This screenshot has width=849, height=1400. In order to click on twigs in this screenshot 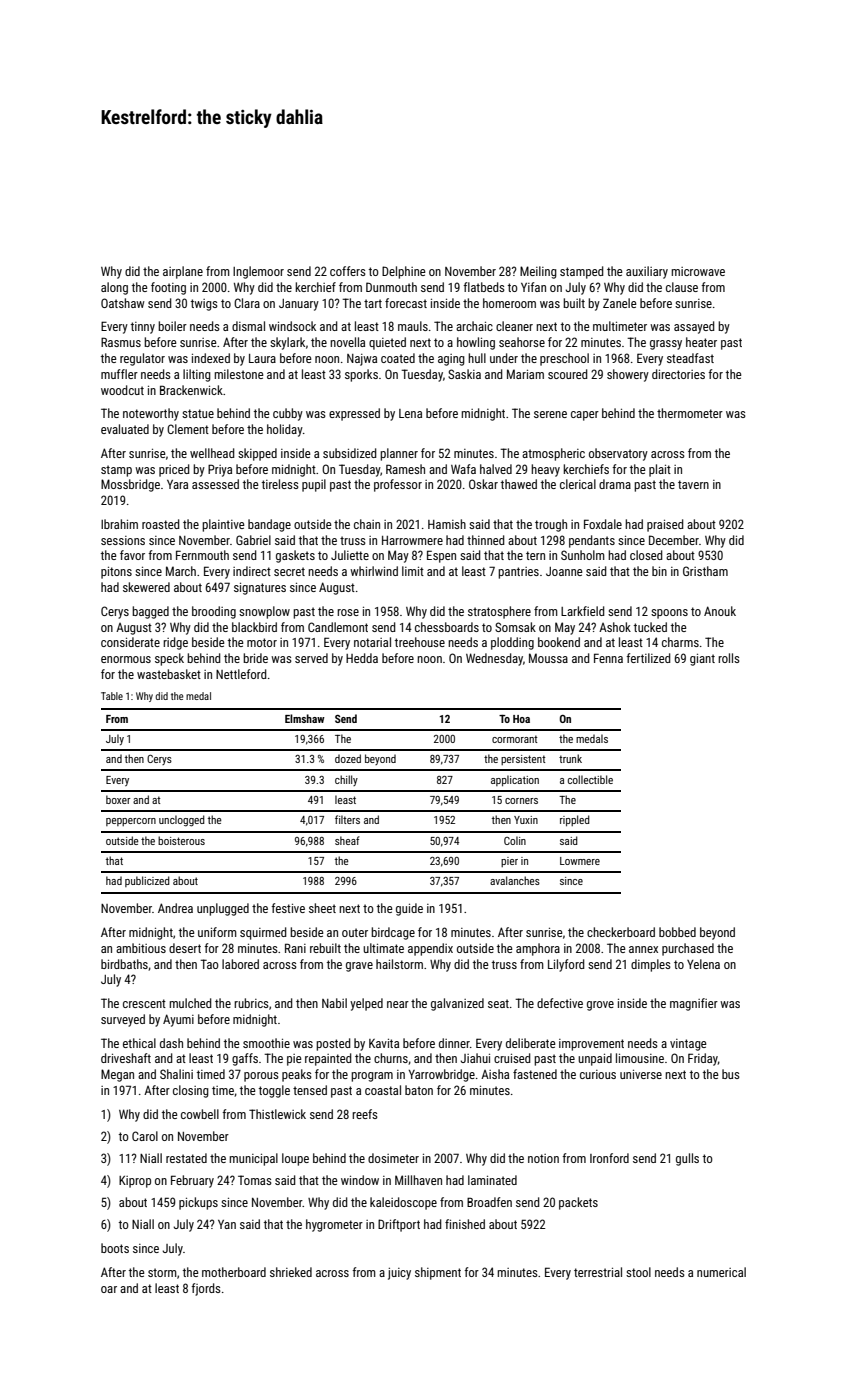, I will do `click(204, 305)`.
